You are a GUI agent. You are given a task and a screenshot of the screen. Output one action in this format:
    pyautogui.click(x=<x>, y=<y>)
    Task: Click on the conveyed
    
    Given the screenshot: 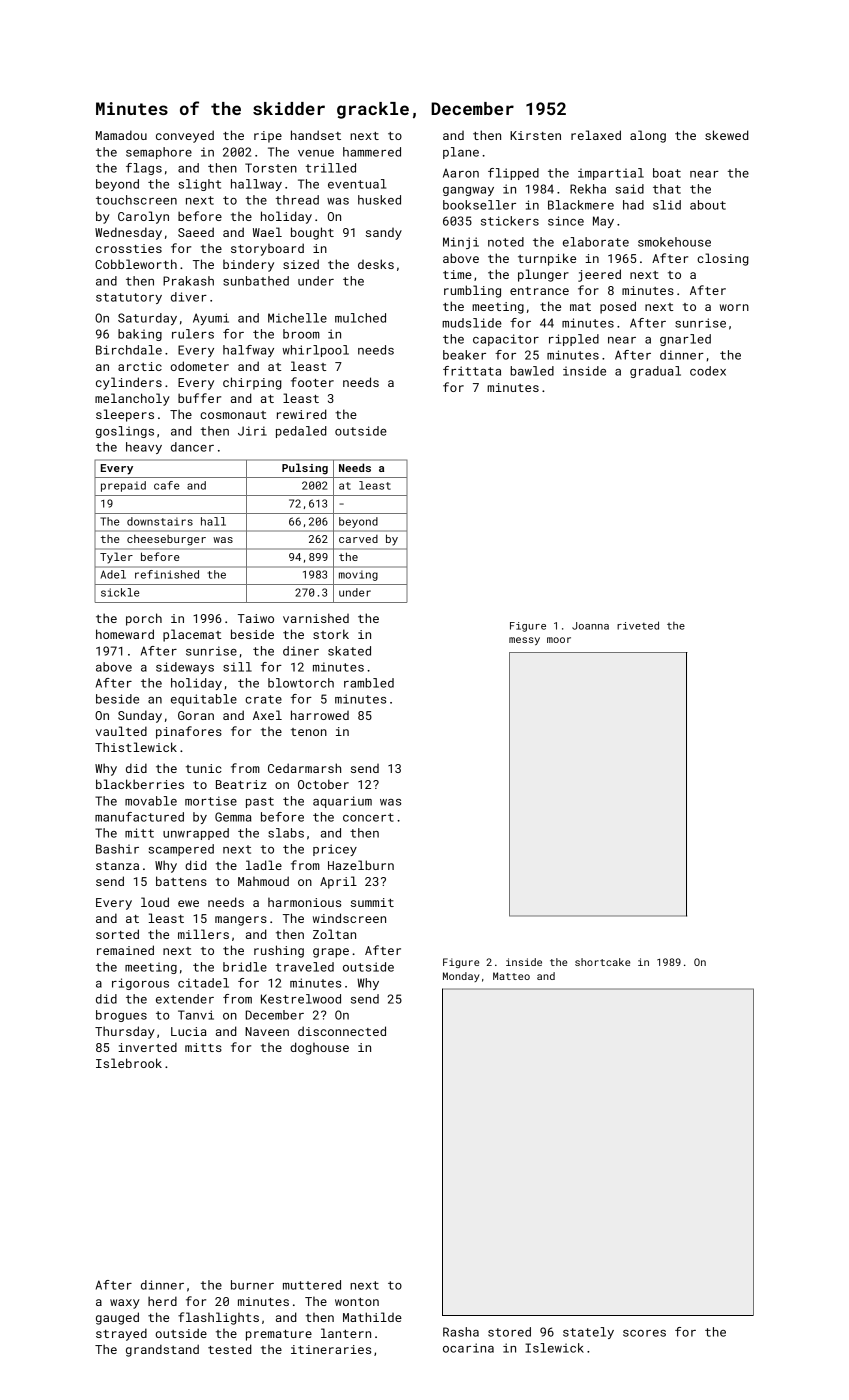 What is the action you would take?
    pyautogui.click(x=185, y=136)
